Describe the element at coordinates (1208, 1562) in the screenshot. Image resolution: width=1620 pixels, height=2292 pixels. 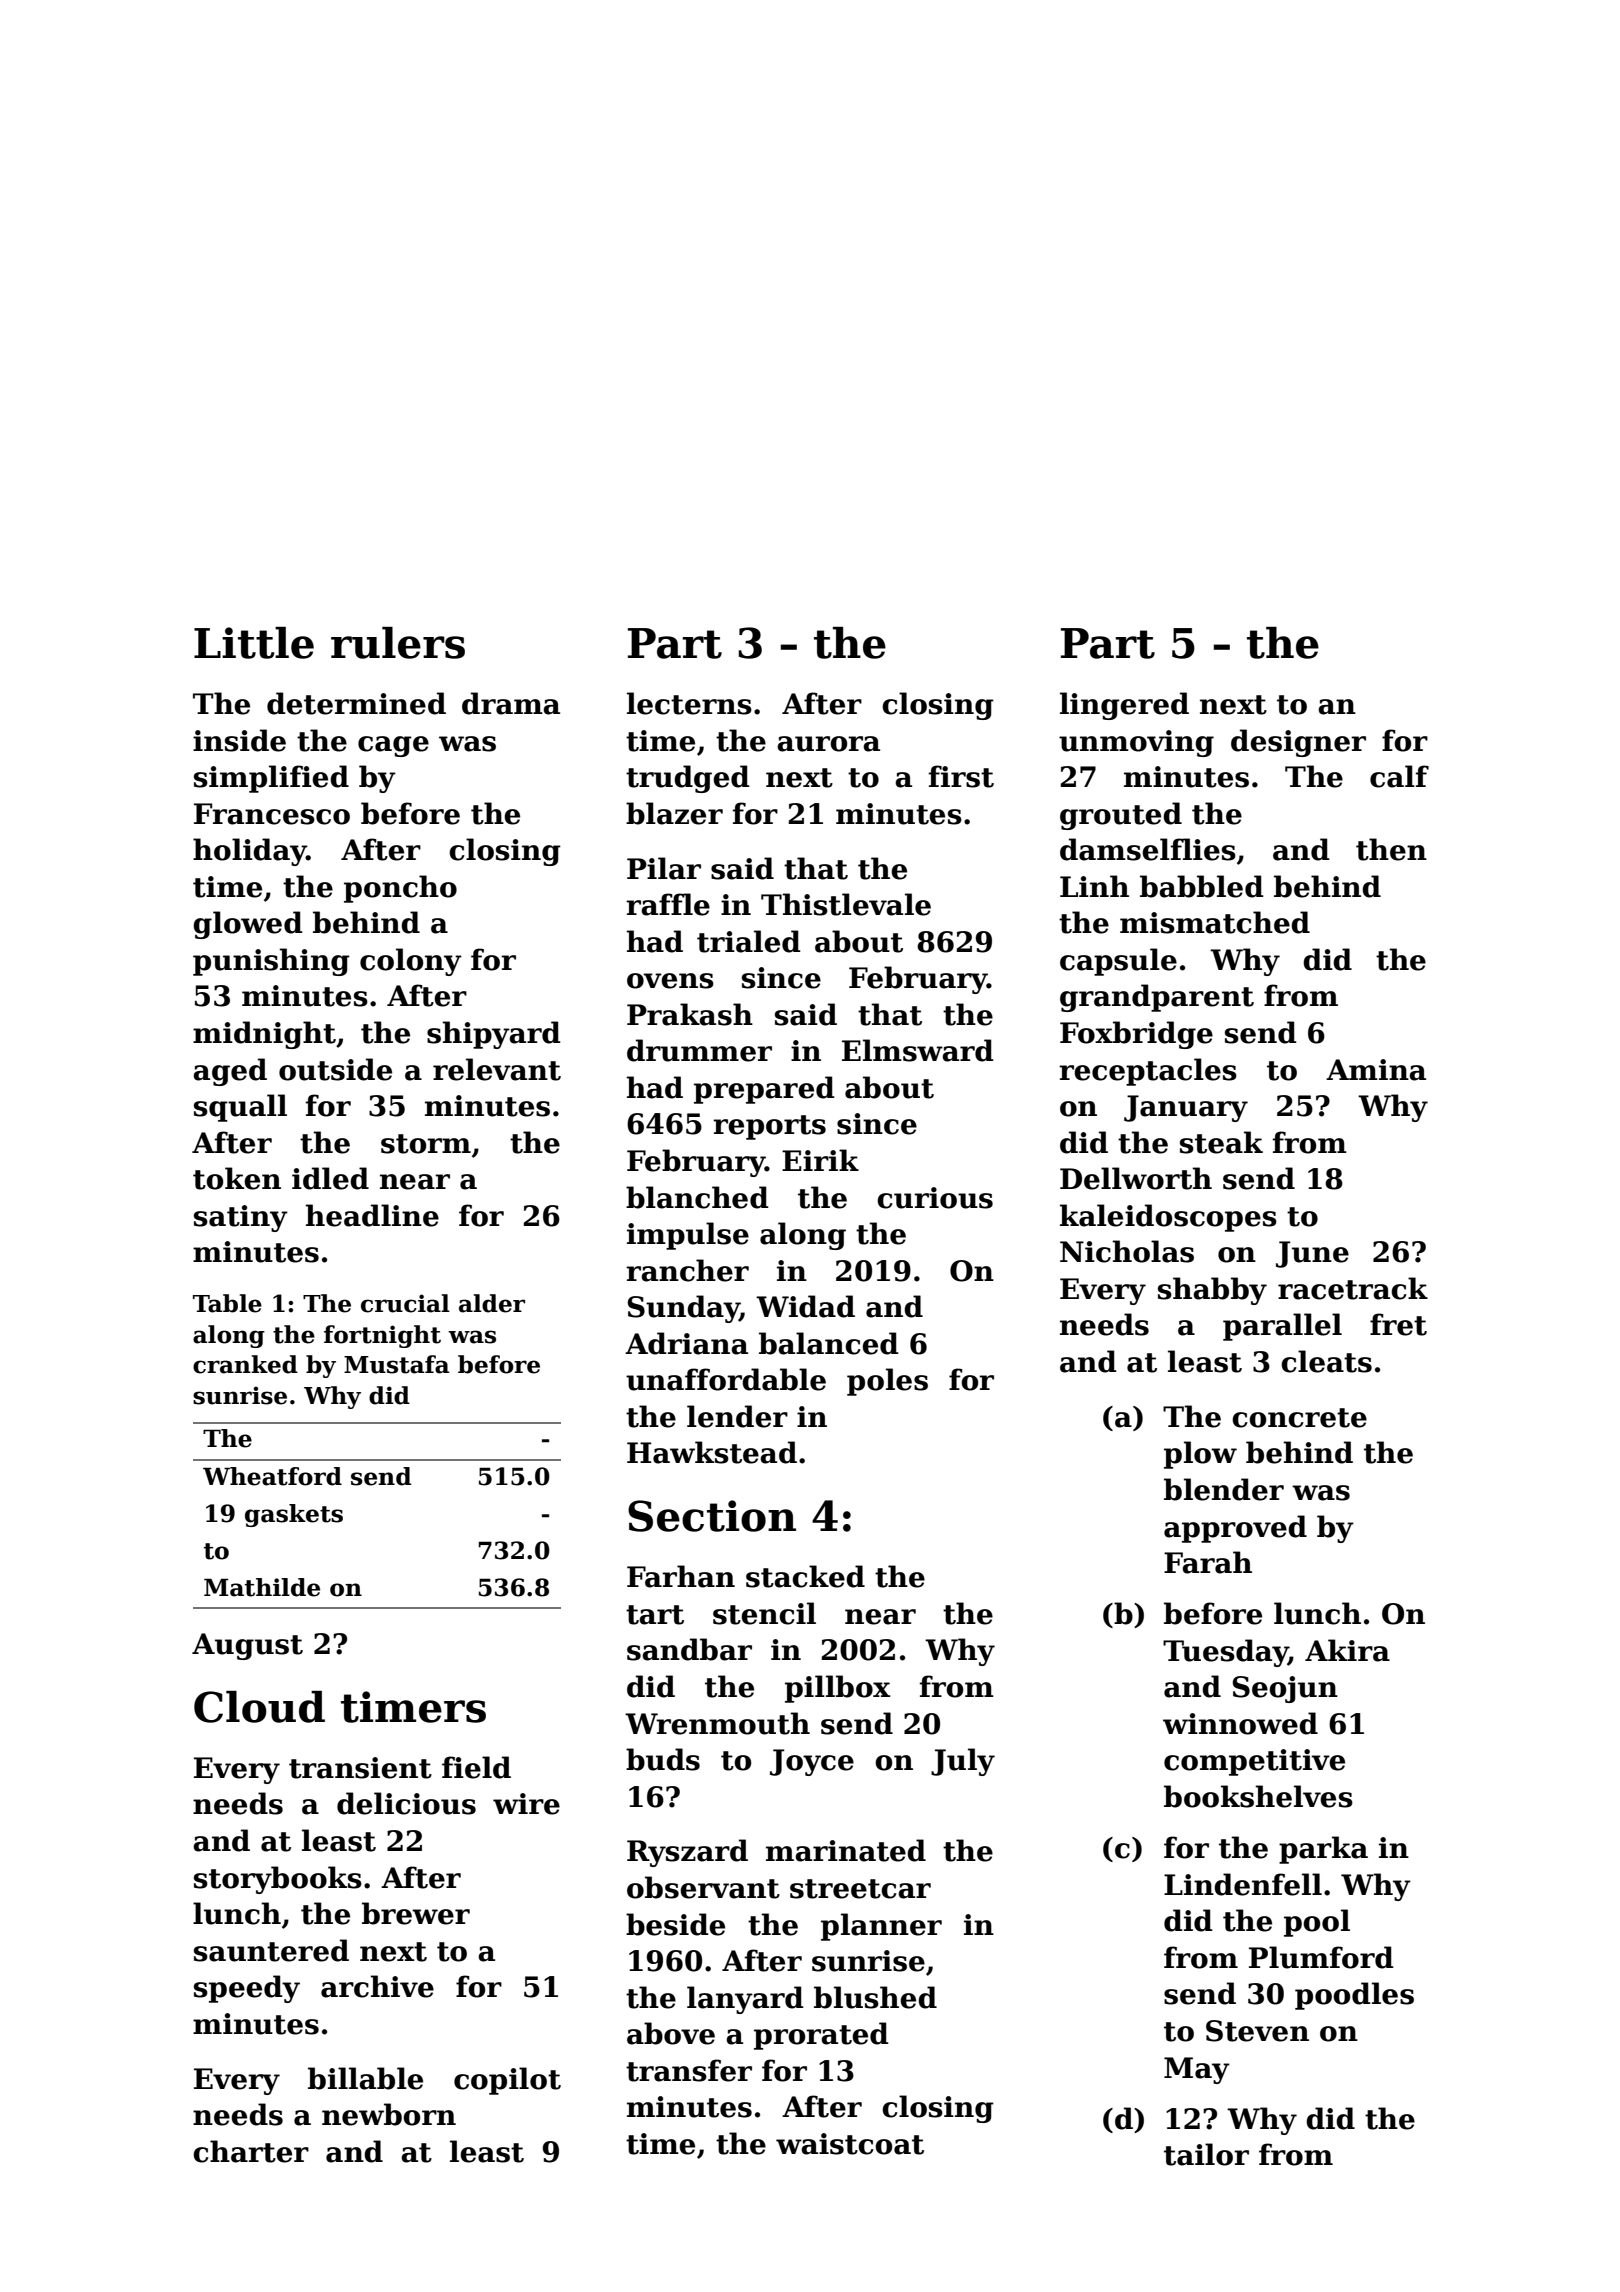
I see `Farah` at that location.
